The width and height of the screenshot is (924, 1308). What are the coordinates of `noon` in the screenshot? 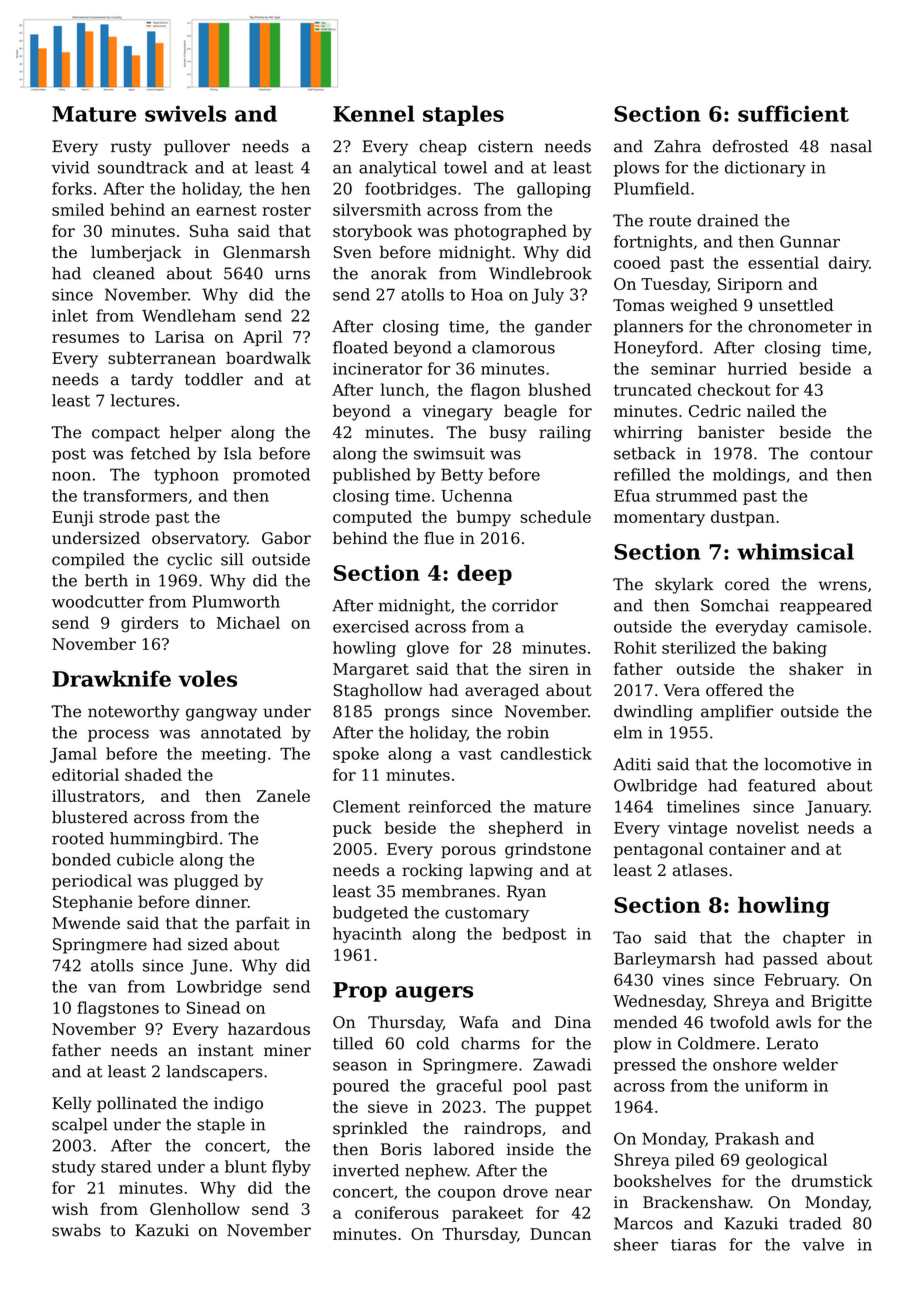 It's located at (71, 476).
